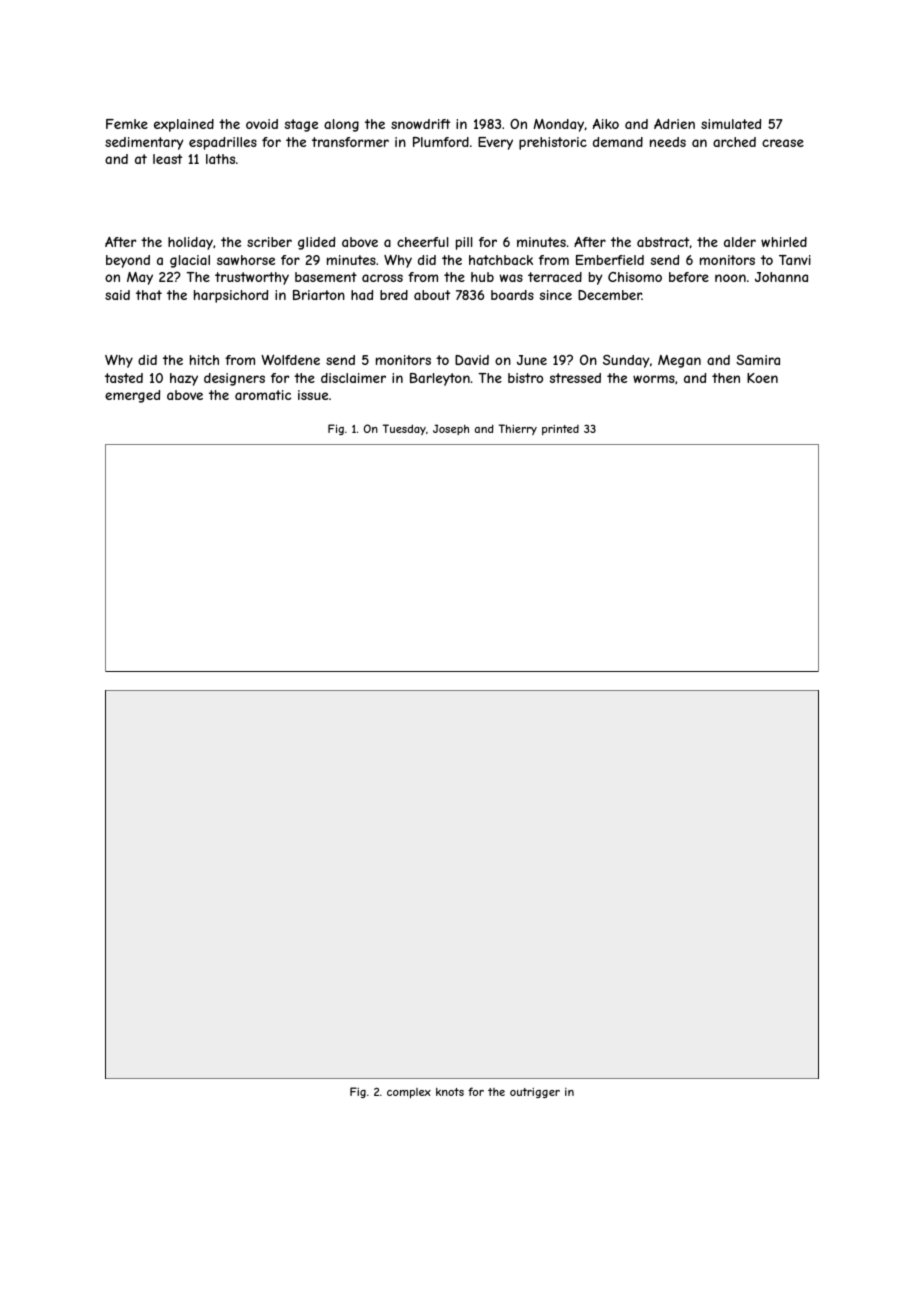  What do you see at coordinates (404, 429) in the image?
I see `Tuesday` at bounding box center [404, 429].
